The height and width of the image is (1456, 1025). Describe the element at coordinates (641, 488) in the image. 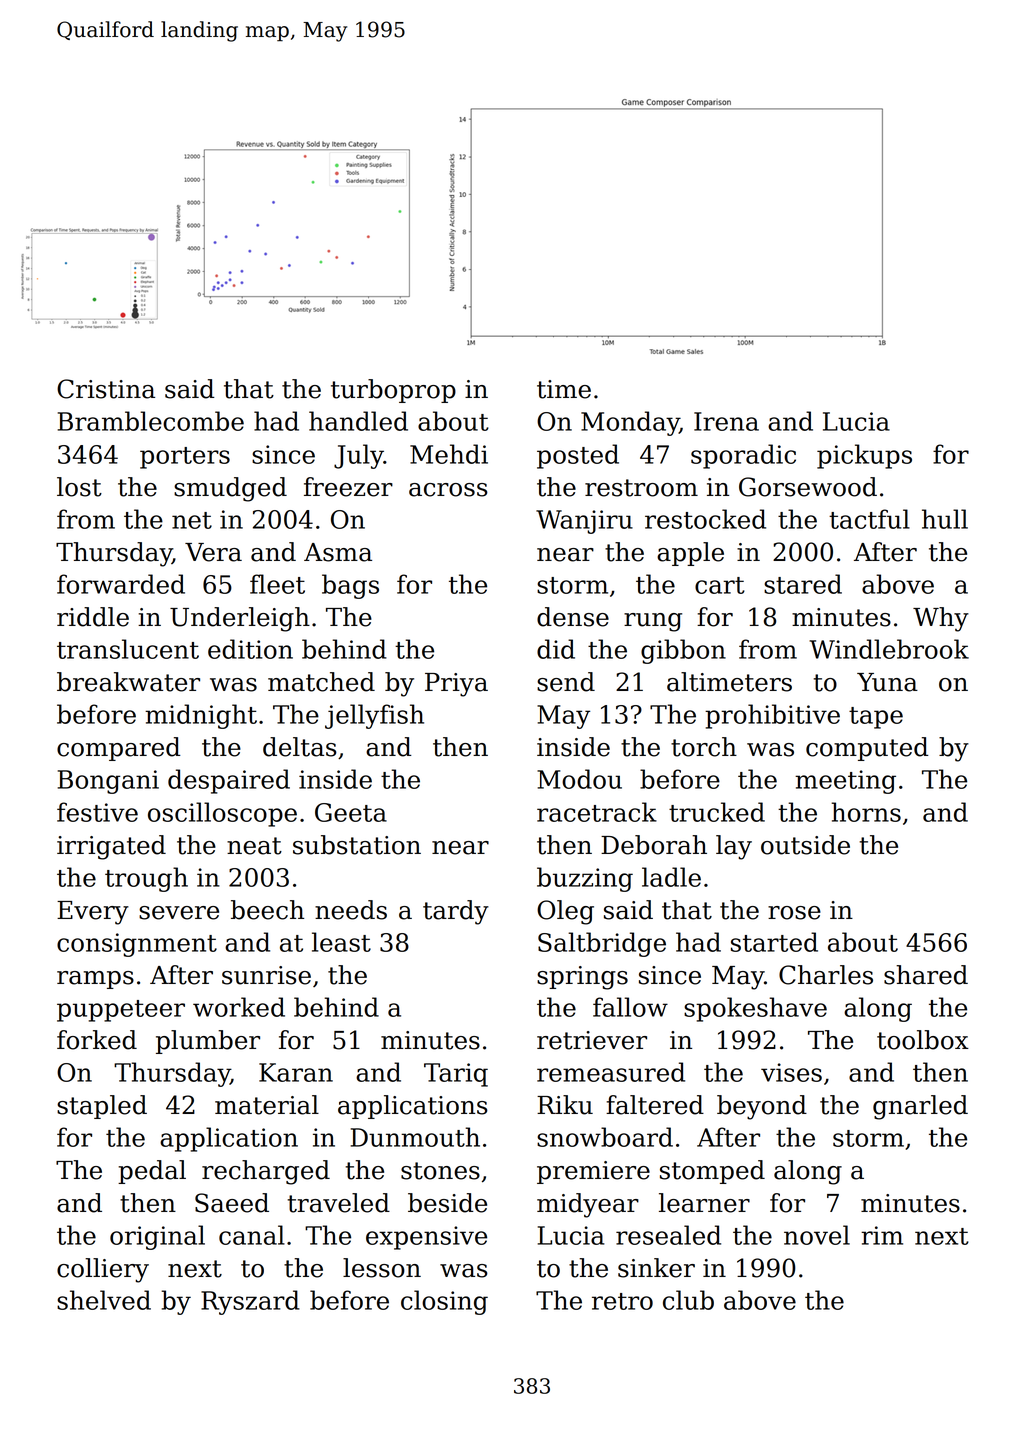

I see `restroom` at that location.
